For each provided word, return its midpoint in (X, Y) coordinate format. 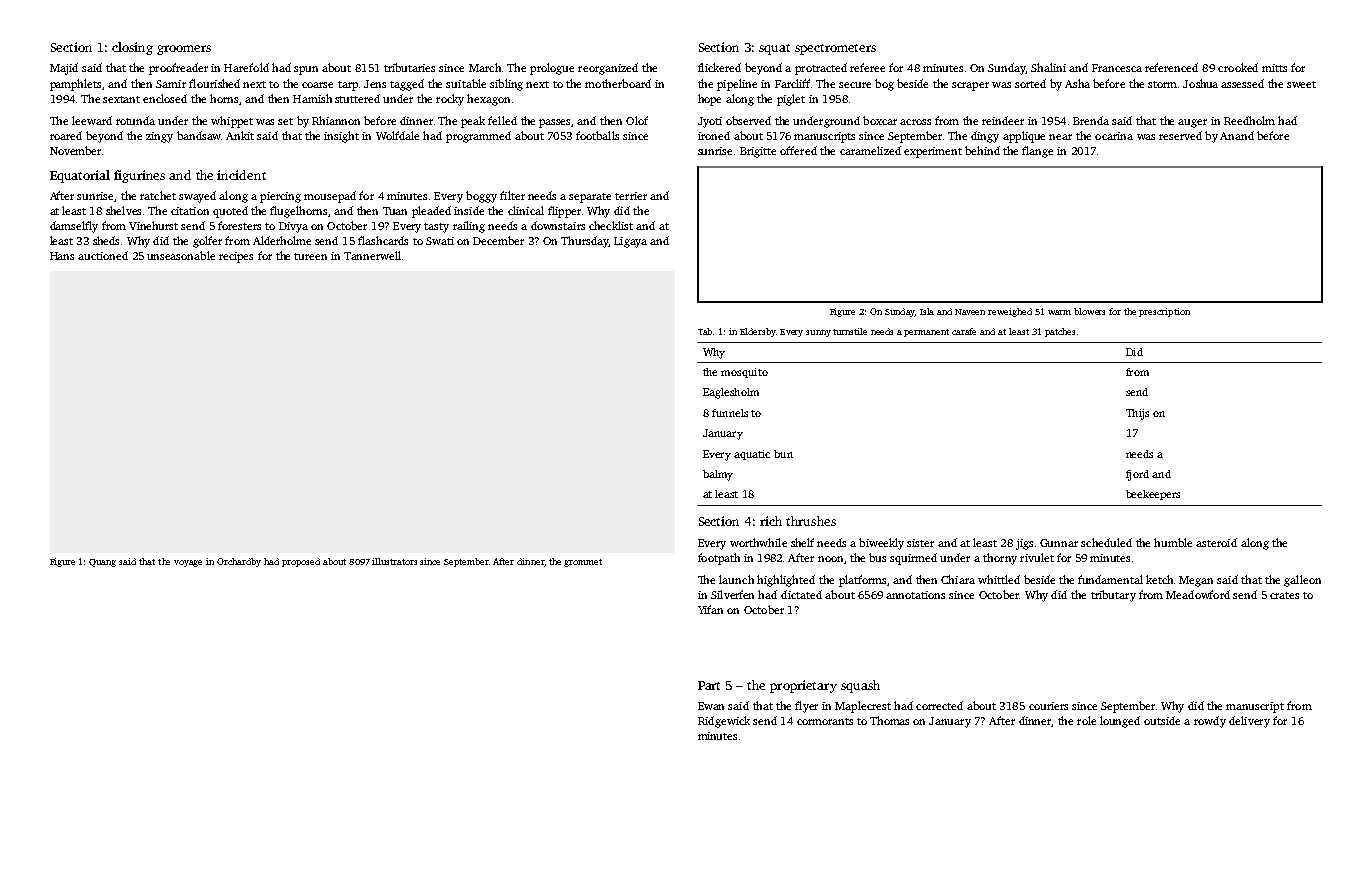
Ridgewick (724, 722)
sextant (121, 99)
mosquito (744, 373)
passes (555, 123)
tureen (310, 256)
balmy (718, 475)
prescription (1164, 312)
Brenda (1091, 120)
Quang (102, 563)
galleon (1302, 581)
